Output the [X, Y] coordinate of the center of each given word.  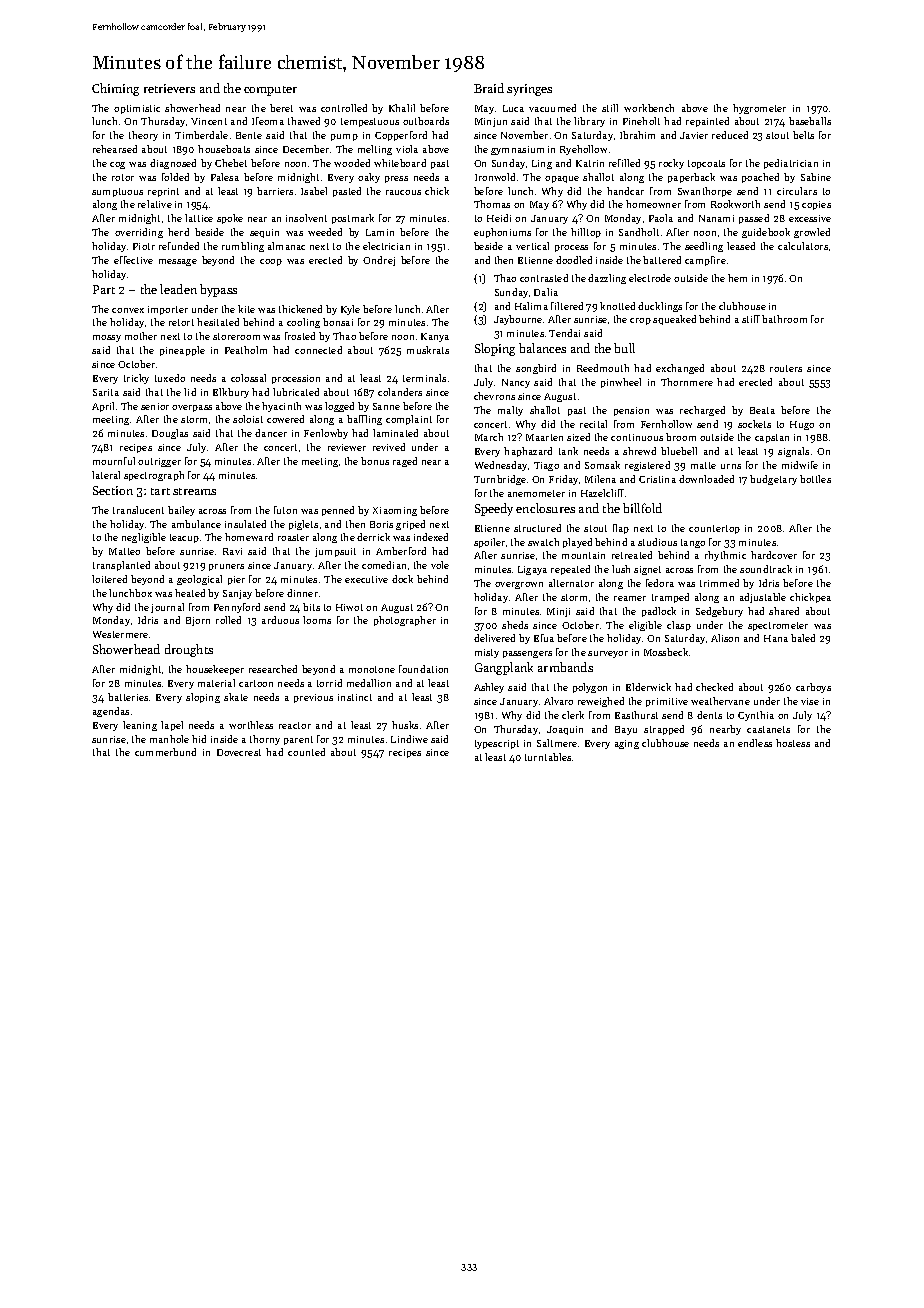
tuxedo [170, 378]
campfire [705, 261]
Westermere [120, 634]
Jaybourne [518, 320]
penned [338, 511]
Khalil [402, 108]
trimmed [719, 583]
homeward [249, 537]
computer [270, 91]
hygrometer [759, 109]
